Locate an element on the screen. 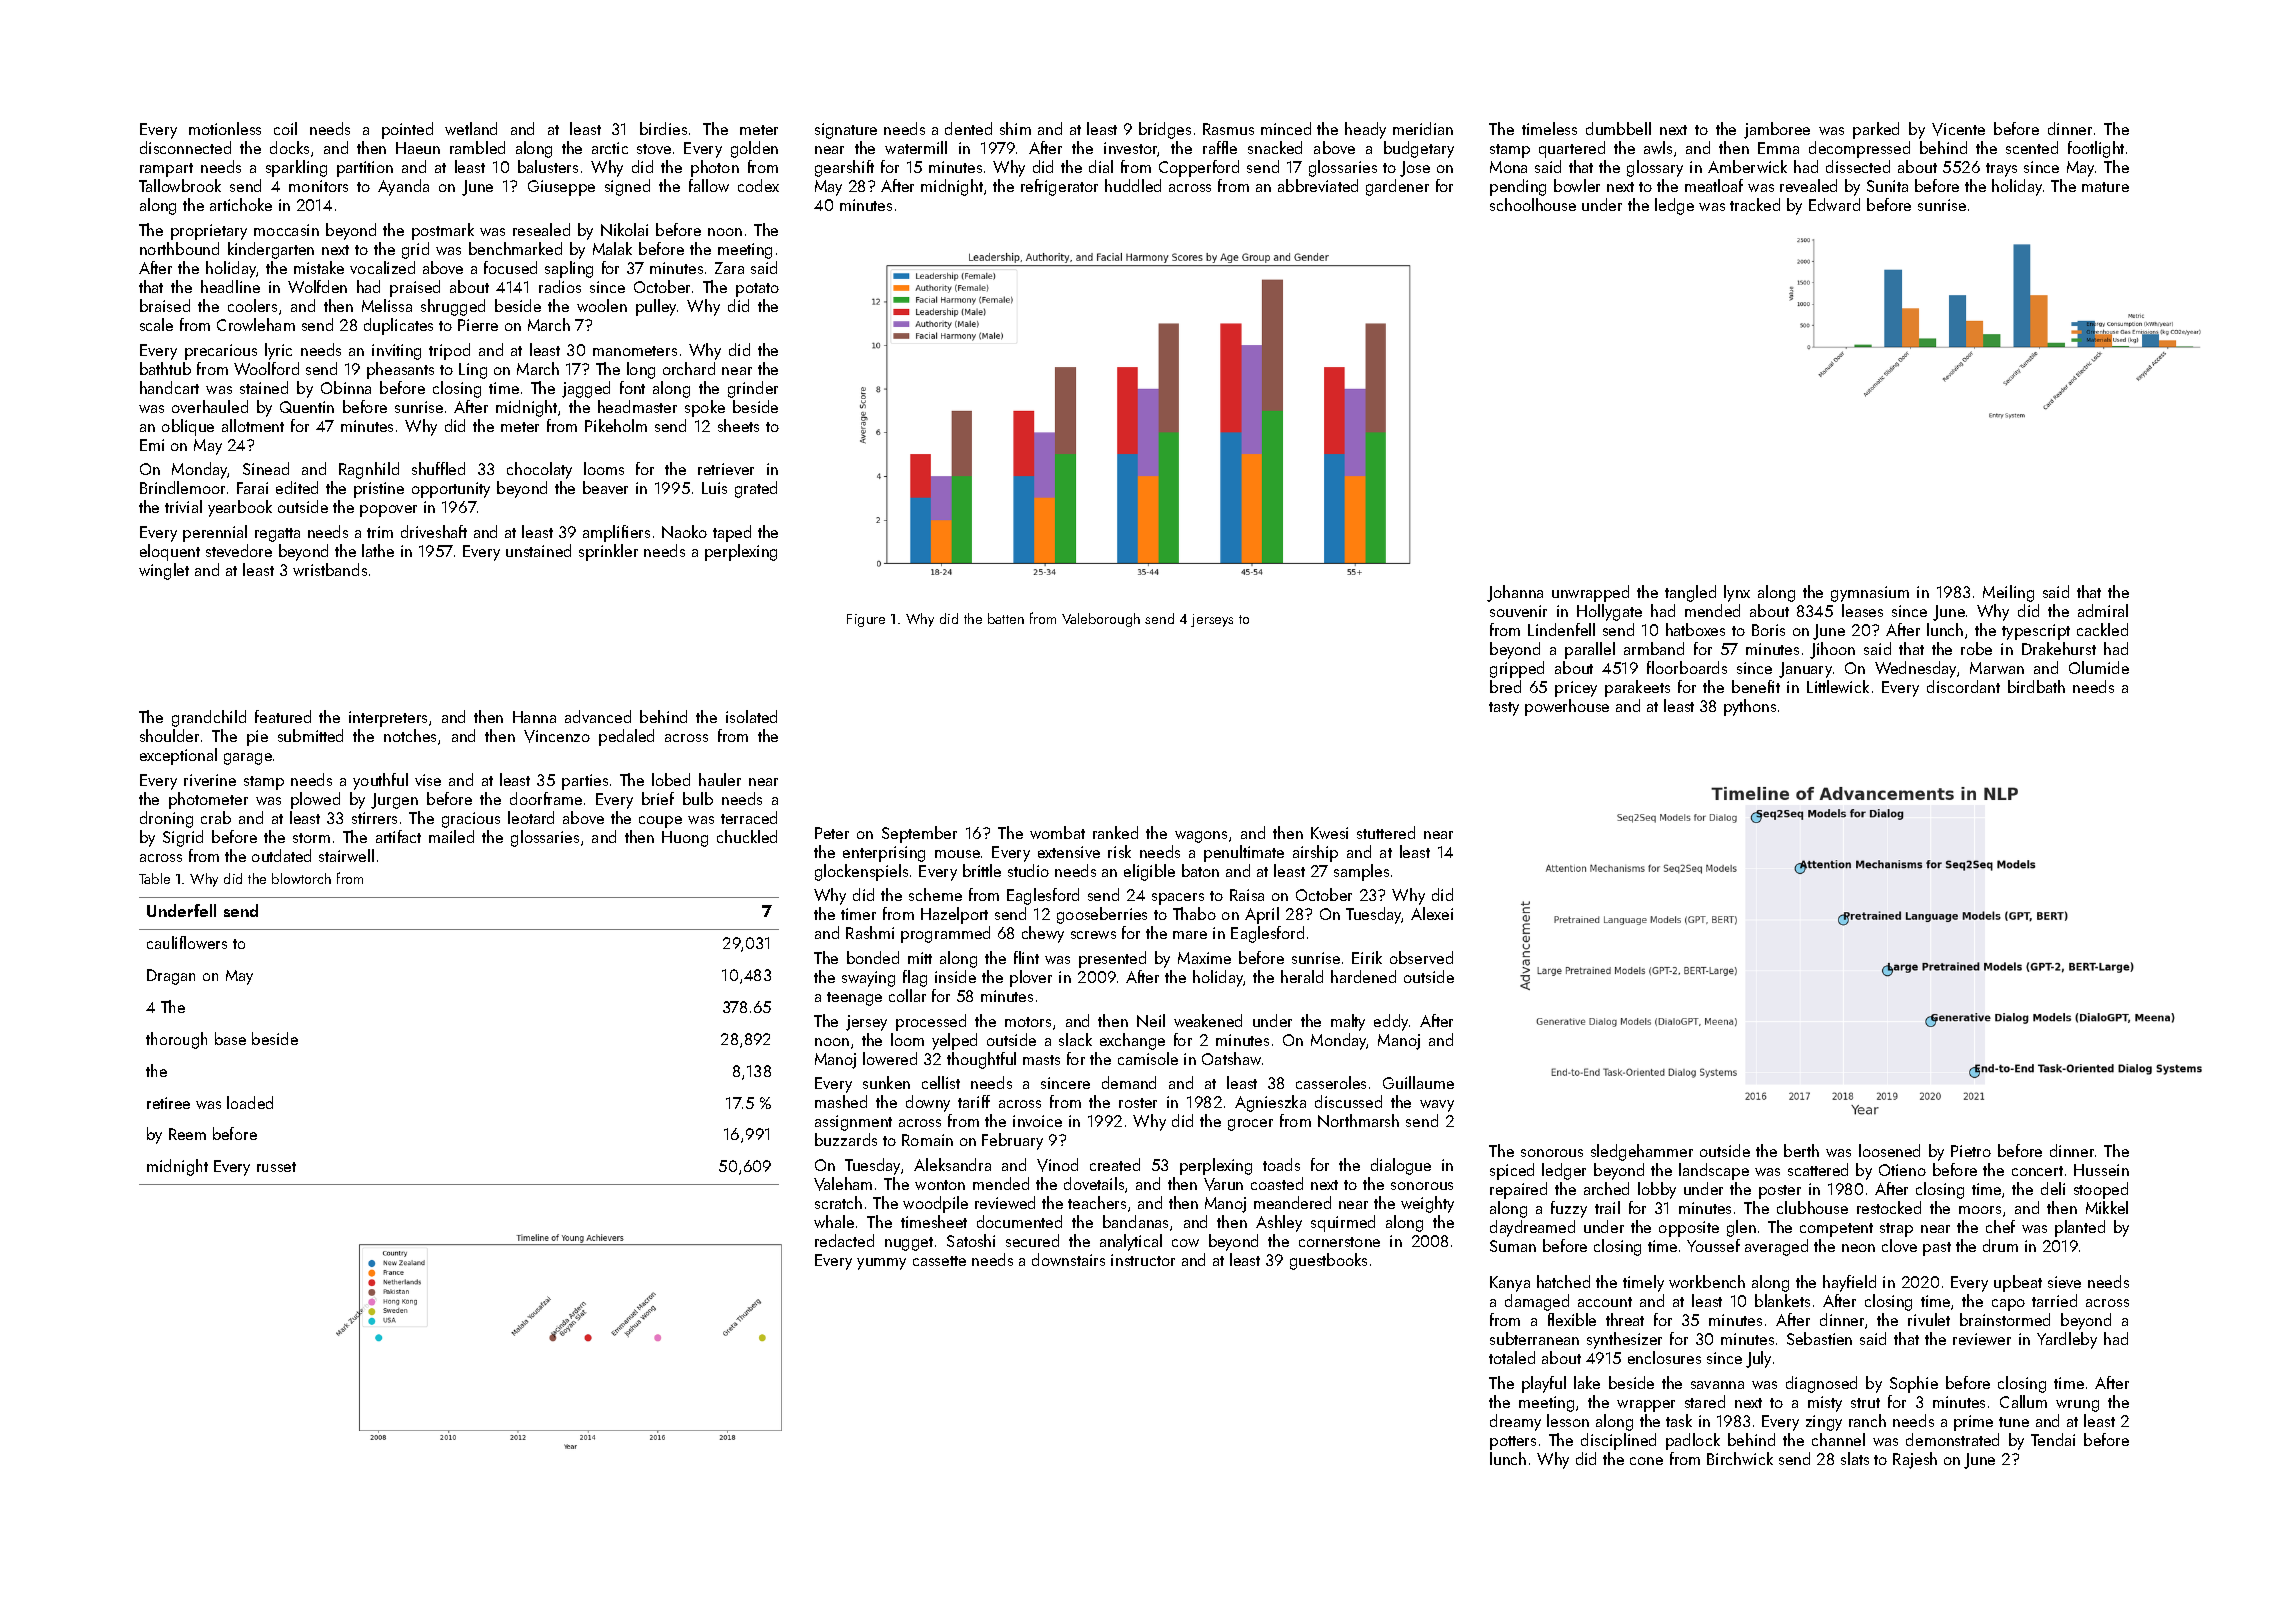  pythons is located at coordinates (1750, 707).
